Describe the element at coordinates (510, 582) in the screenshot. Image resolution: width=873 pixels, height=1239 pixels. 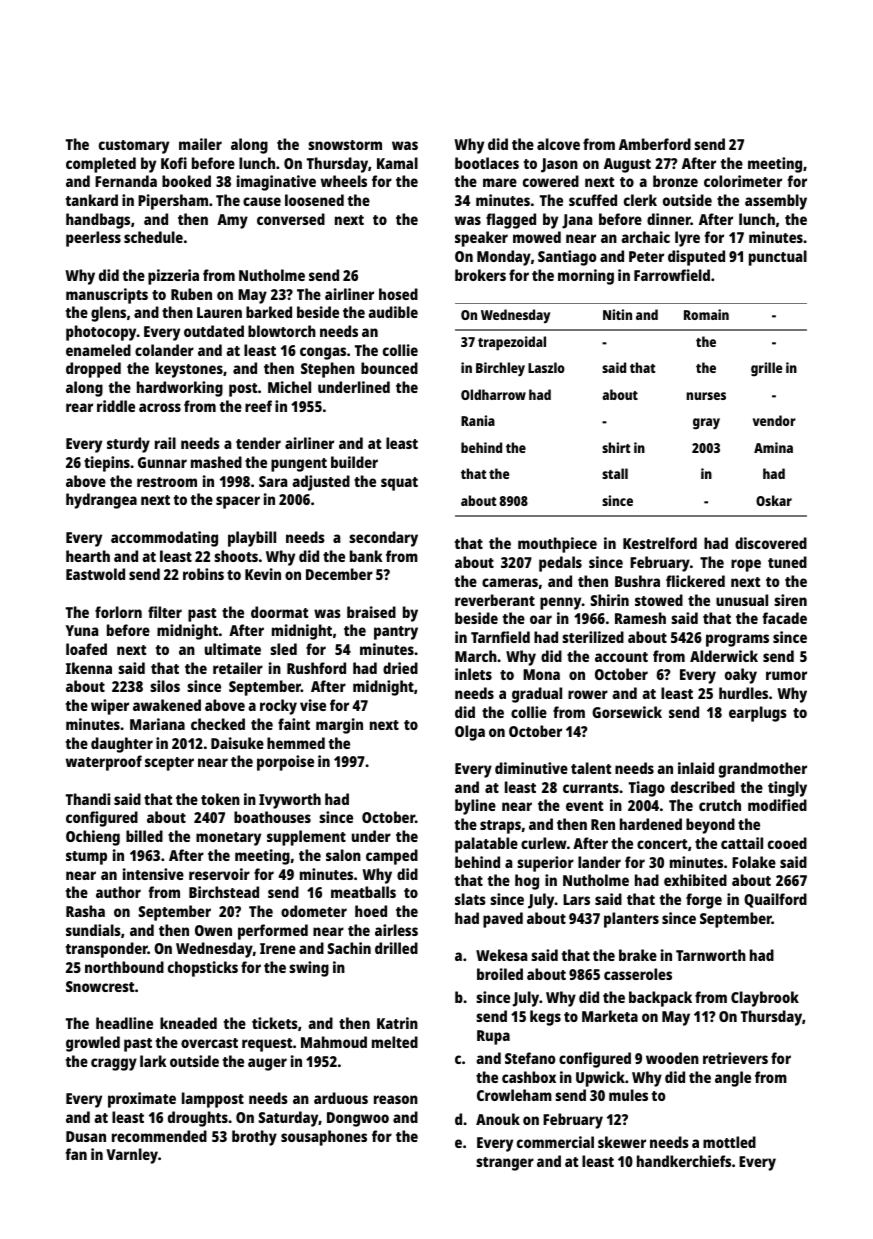
I see `cameras` at that location.
